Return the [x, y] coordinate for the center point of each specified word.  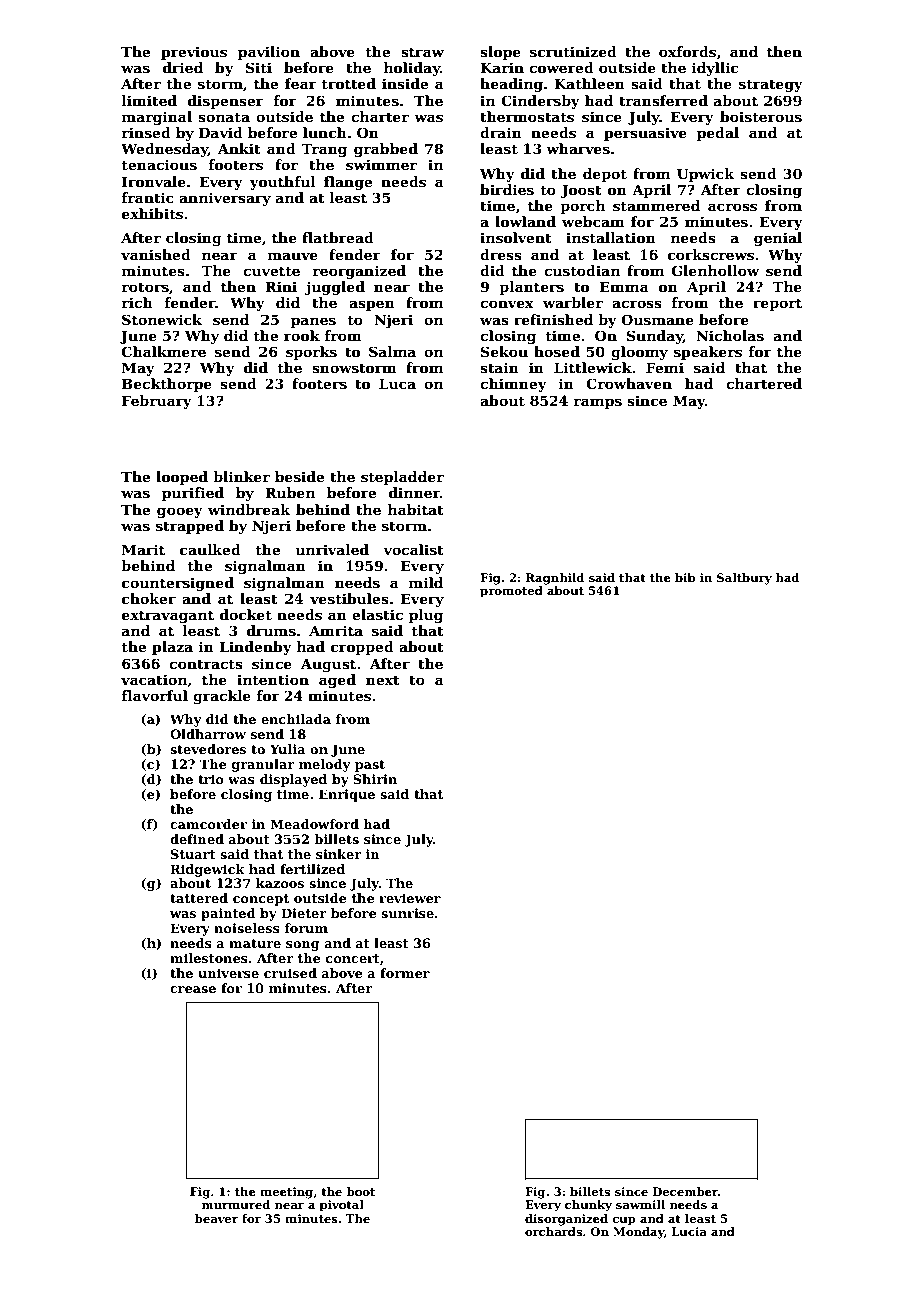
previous [194, 53]
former [405, 973]
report [777, 304]
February [157, 402]
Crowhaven [629, 383]
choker [149, 598]
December [685, 1191]
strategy [771, 85]
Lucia [689, 1231]
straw [422, 52]
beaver [217, 1218]
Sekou [504, 351]
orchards [553, 1231]
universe [228, 973]
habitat [416, 509]
